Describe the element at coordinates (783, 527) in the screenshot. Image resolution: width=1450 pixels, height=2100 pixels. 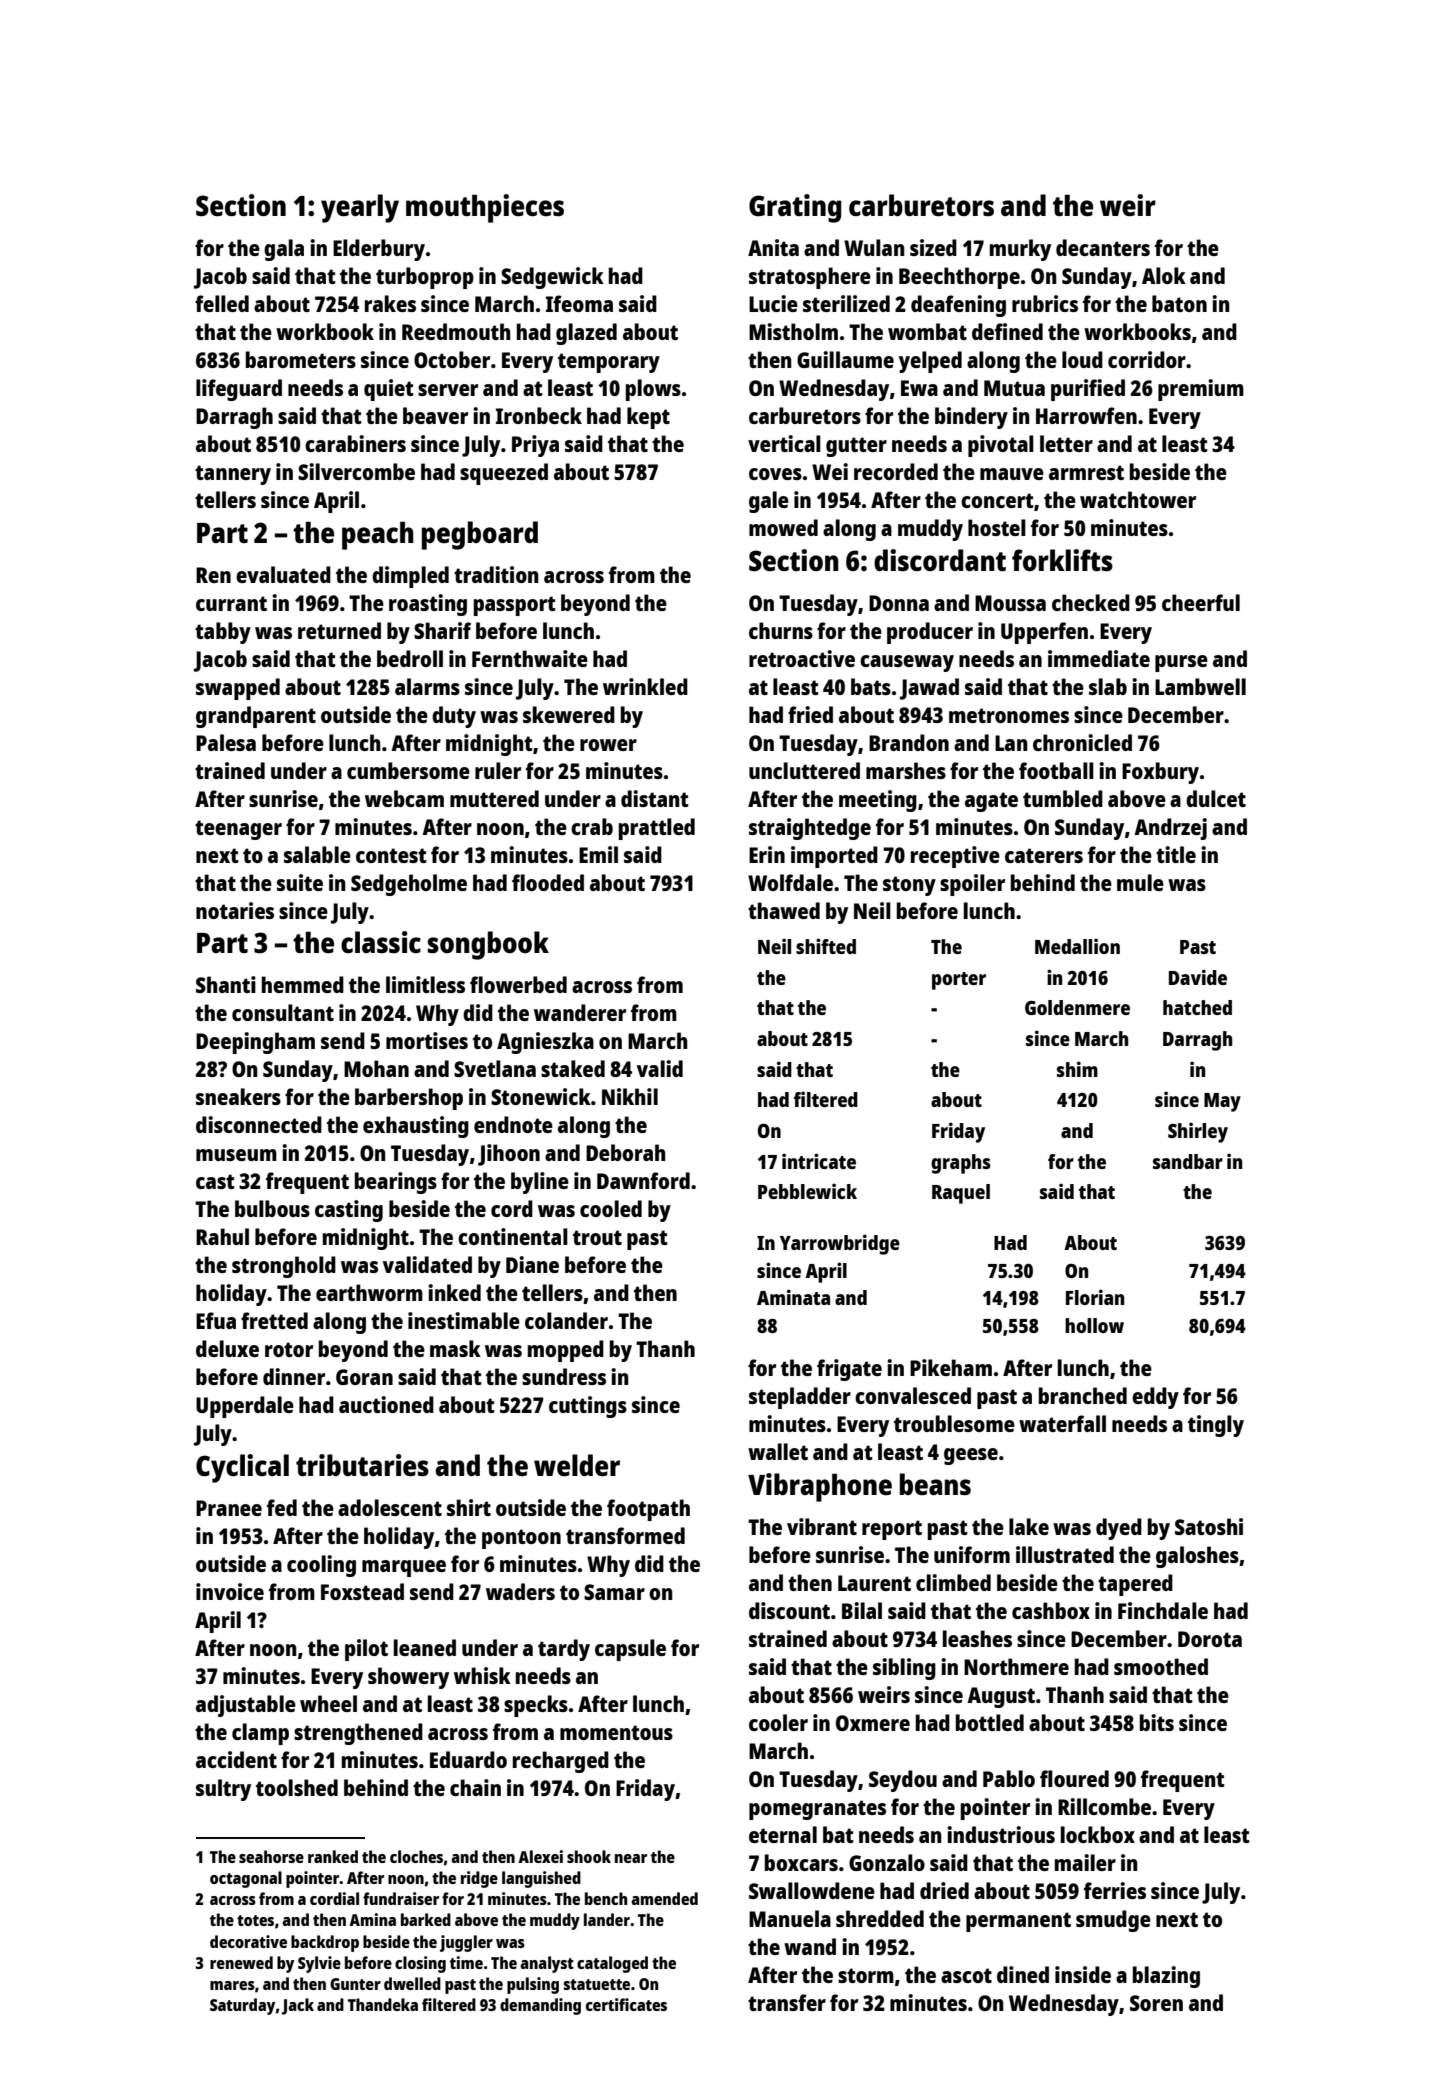
I see `mowed` at that location.
